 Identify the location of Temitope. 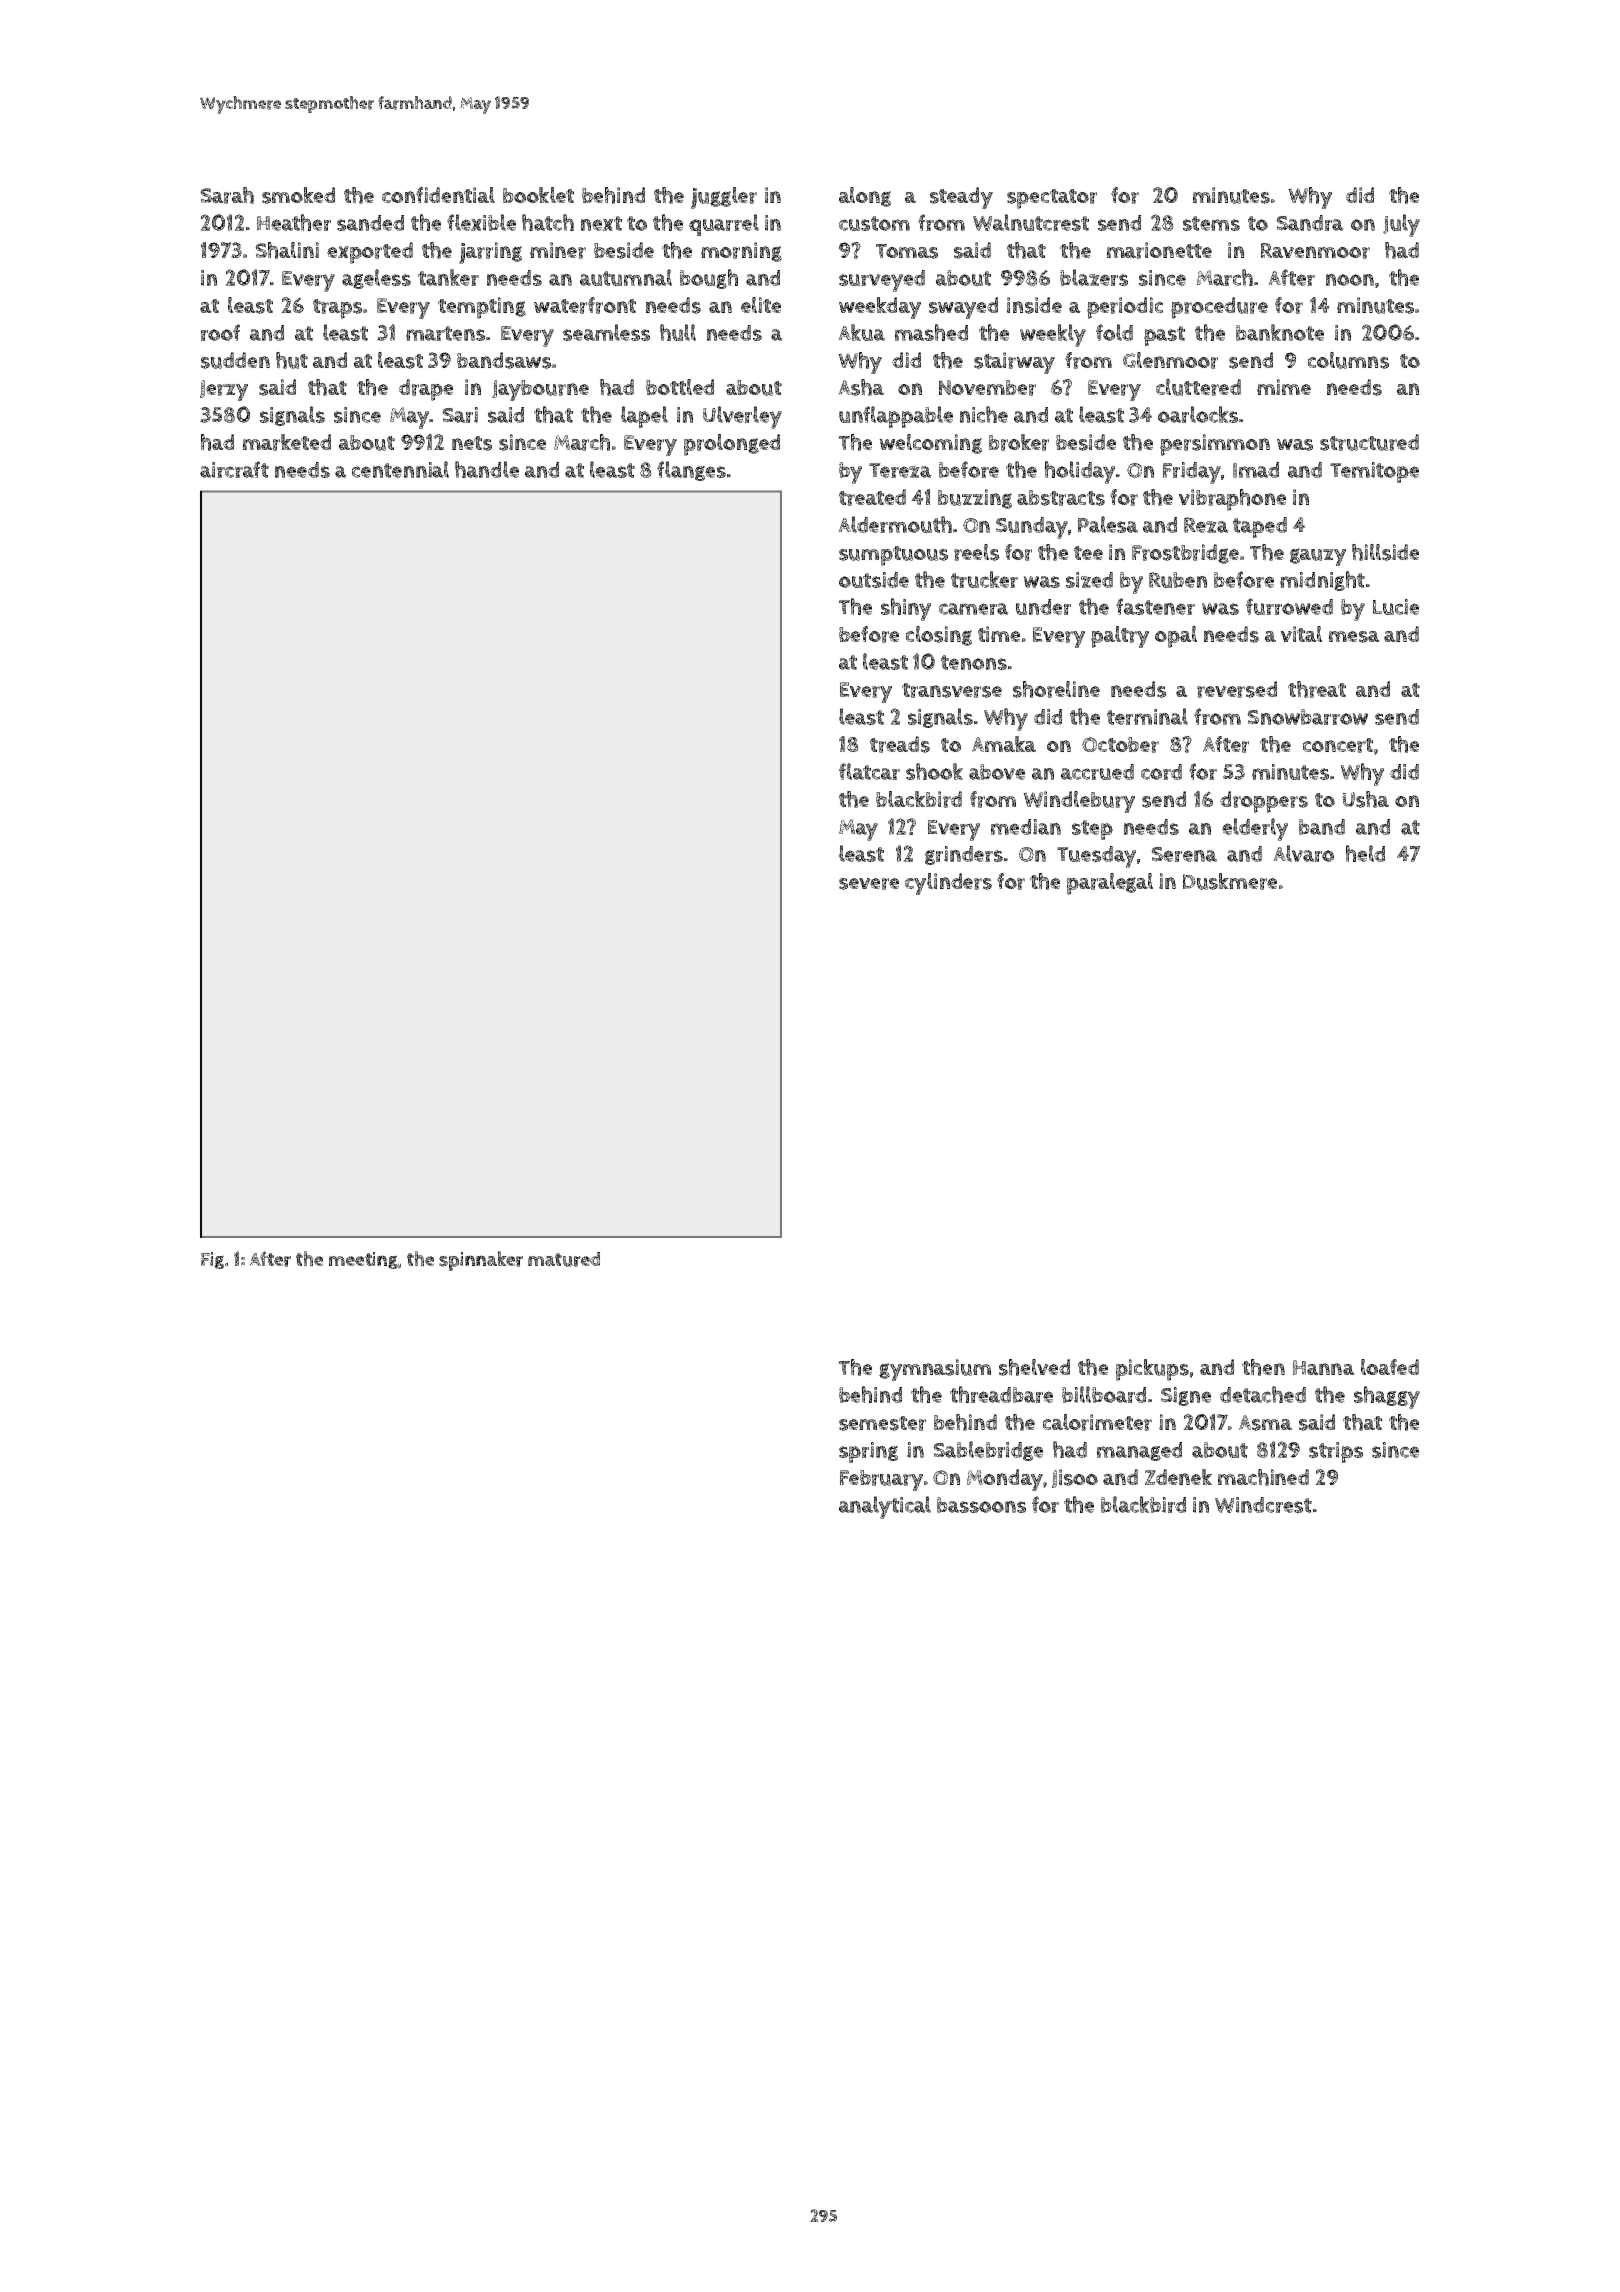
(1374, 472).
